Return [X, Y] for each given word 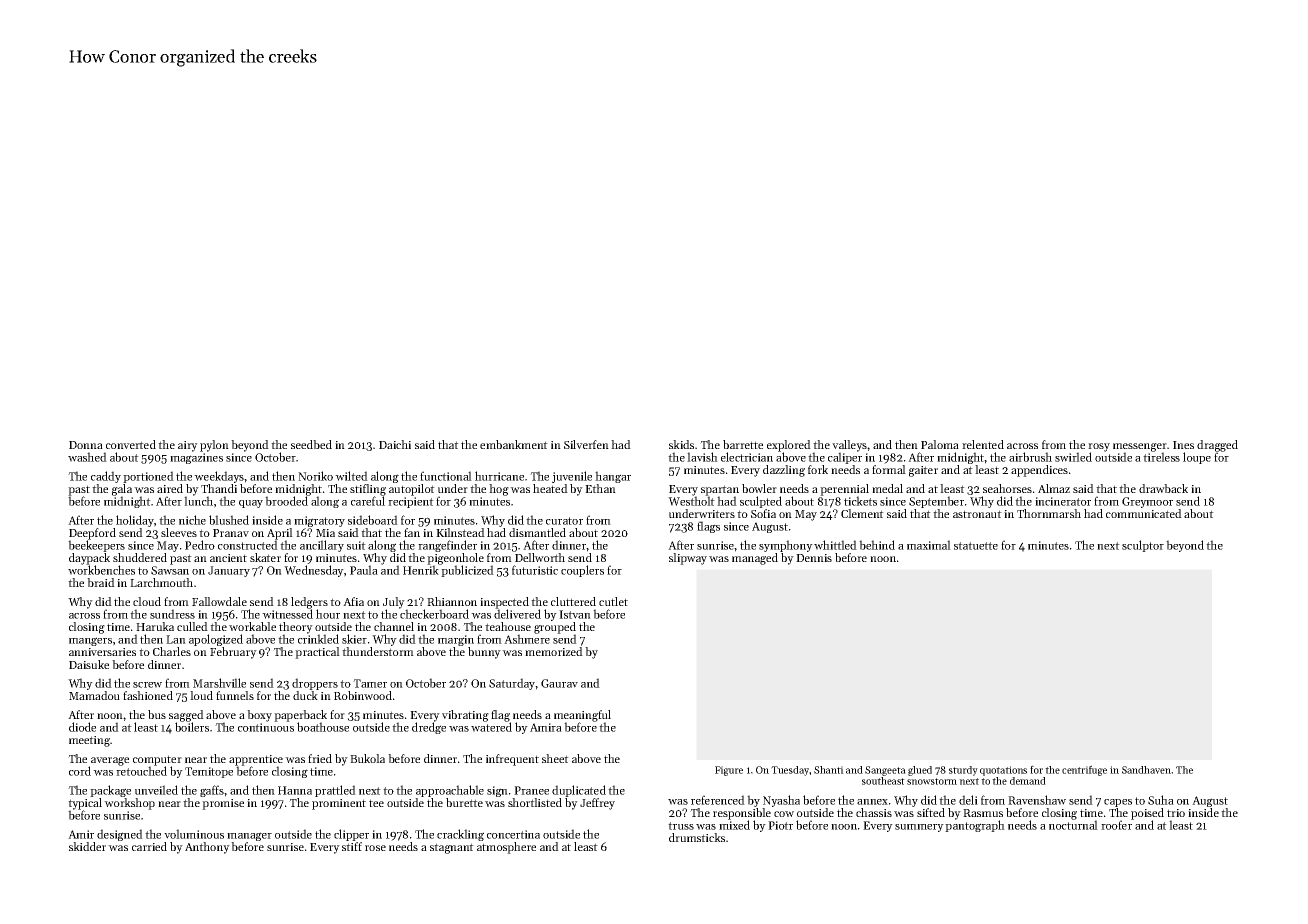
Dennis [814, 558]
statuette [976, 546]
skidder [87, 846]
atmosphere [506, 848]
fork [818, 469]
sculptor [1143, 546]
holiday [135, 521]
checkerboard [434, 614]
